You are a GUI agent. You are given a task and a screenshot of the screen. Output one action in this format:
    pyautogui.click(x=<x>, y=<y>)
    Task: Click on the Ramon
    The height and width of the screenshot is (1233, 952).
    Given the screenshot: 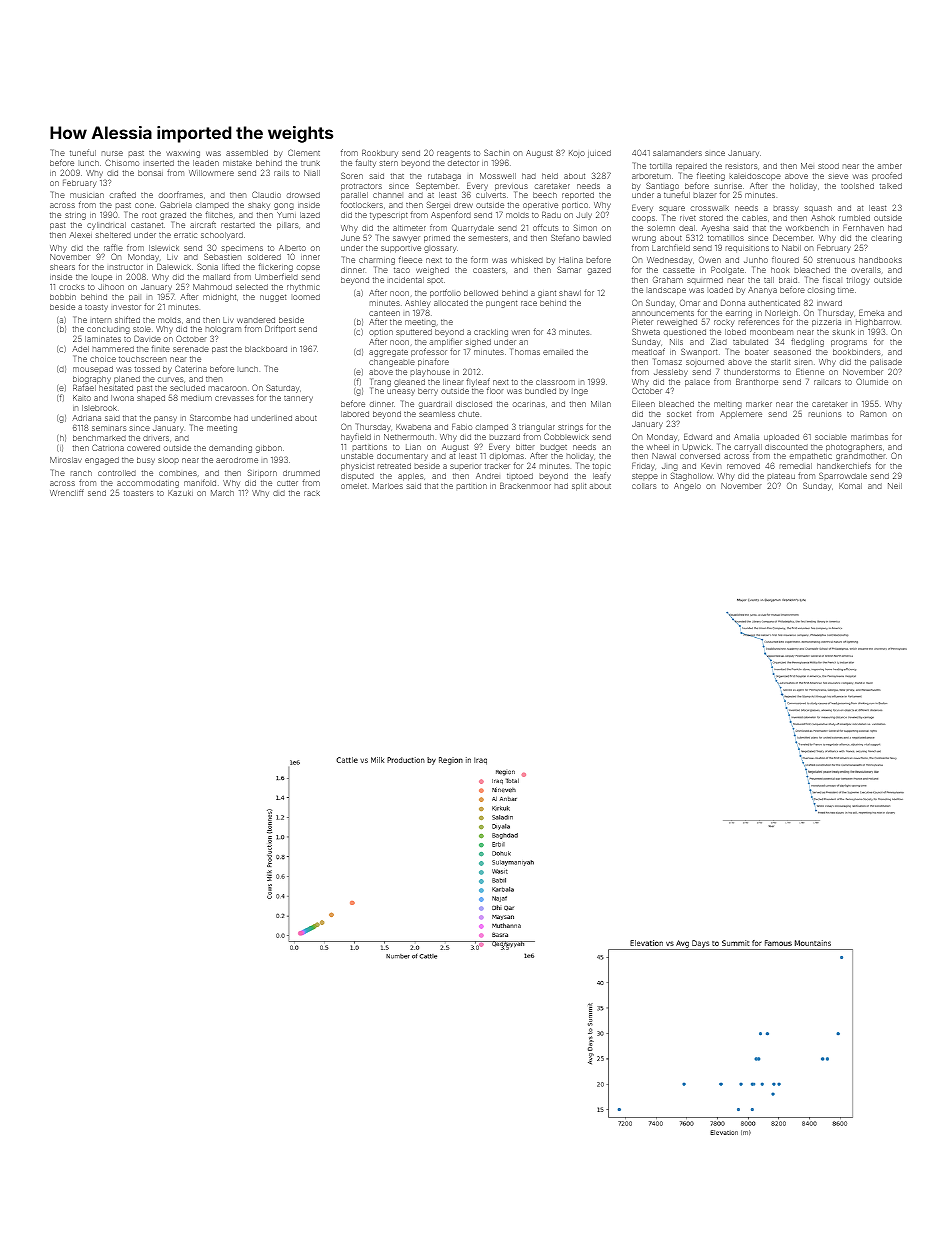 What is the action you would take?
    pyautogui.click(x=873, y=414)
